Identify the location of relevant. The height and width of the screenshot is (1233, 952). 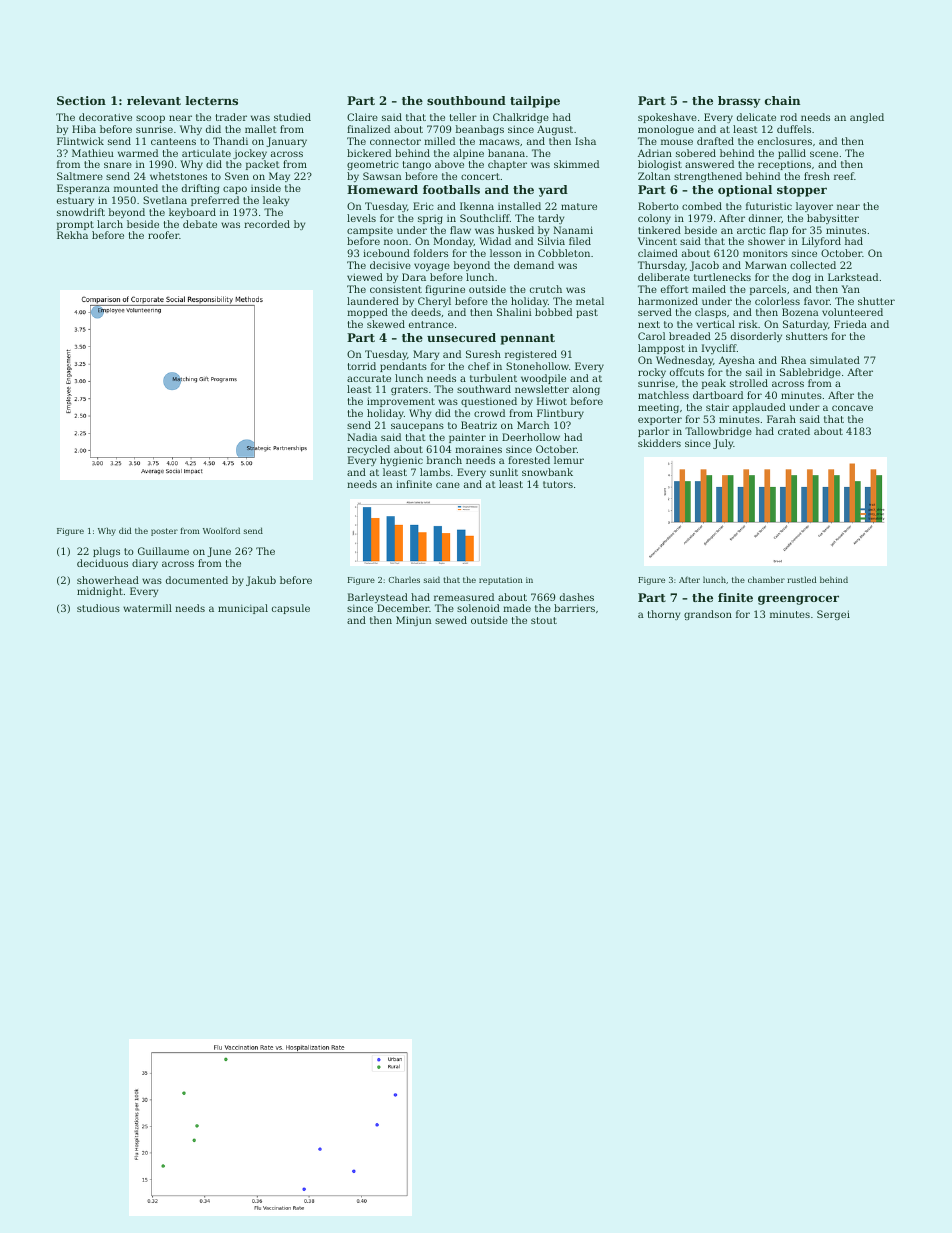
(154, 100).
